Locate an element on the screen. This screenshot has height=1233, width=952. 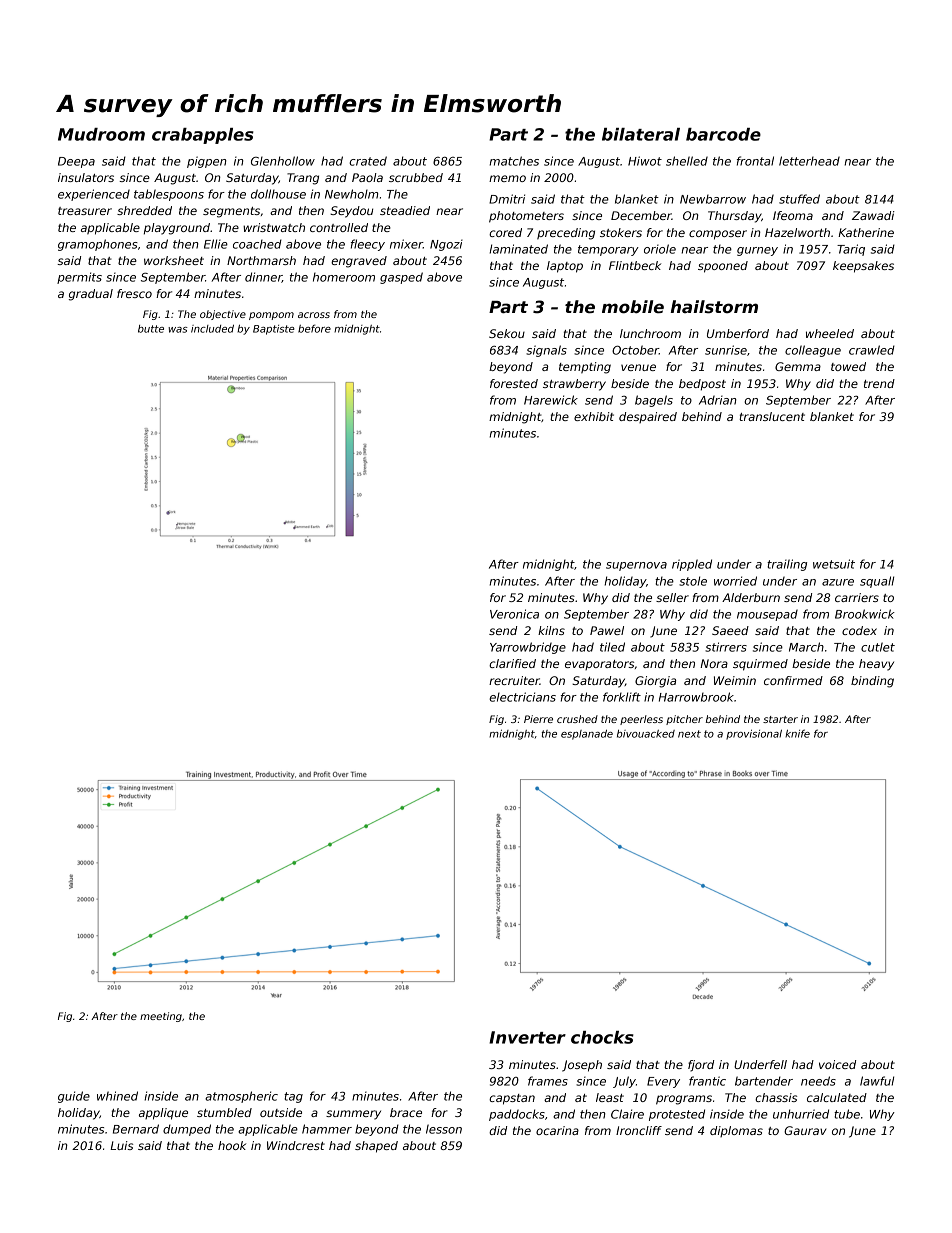
matches is located at coordinates (514, 161).
